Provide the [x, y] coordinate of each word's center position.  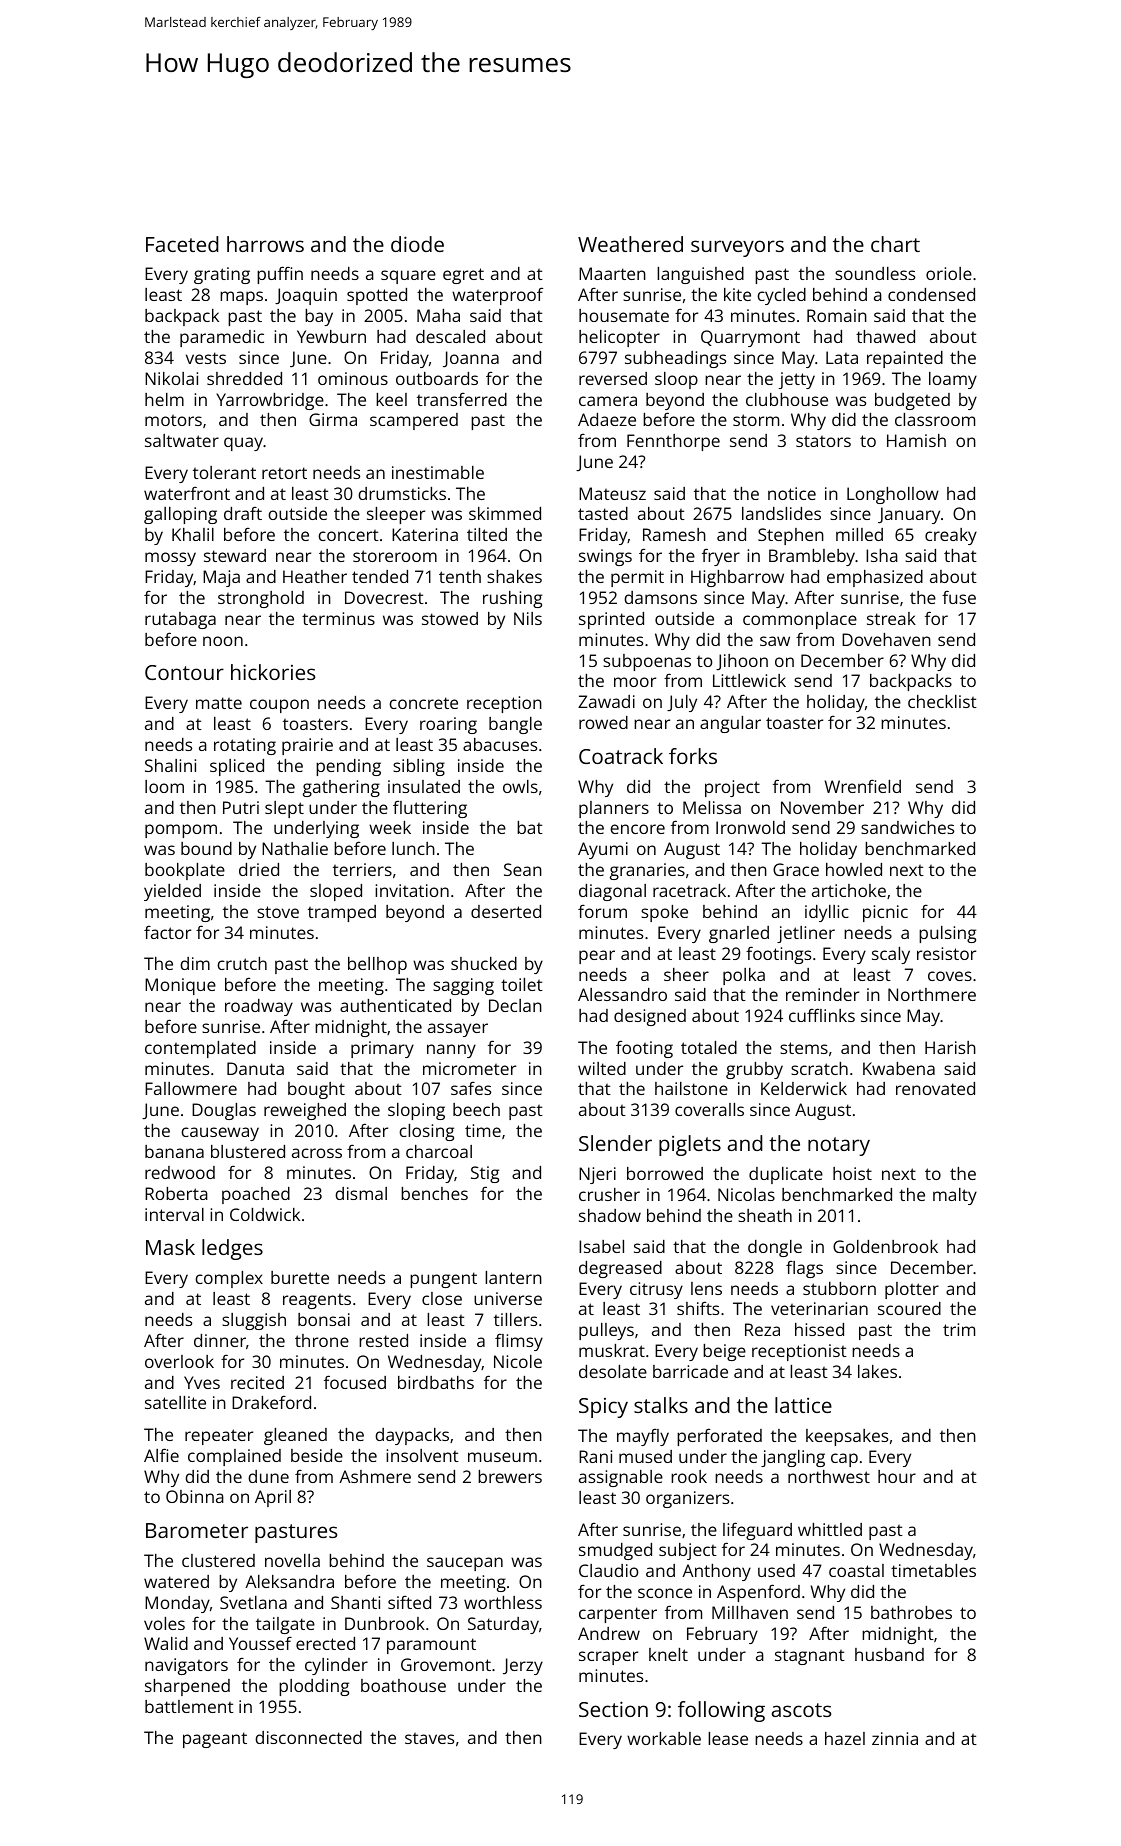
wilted [602, 1068]
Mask [170, 1247]
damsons [660, 597]
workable [664, 1738]
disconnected [308, 1737]
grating [222, 275]
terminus [338, 618]
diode [417, 244]
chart [895, 244]
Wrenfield [862, 786]
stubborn [839, 1288]
